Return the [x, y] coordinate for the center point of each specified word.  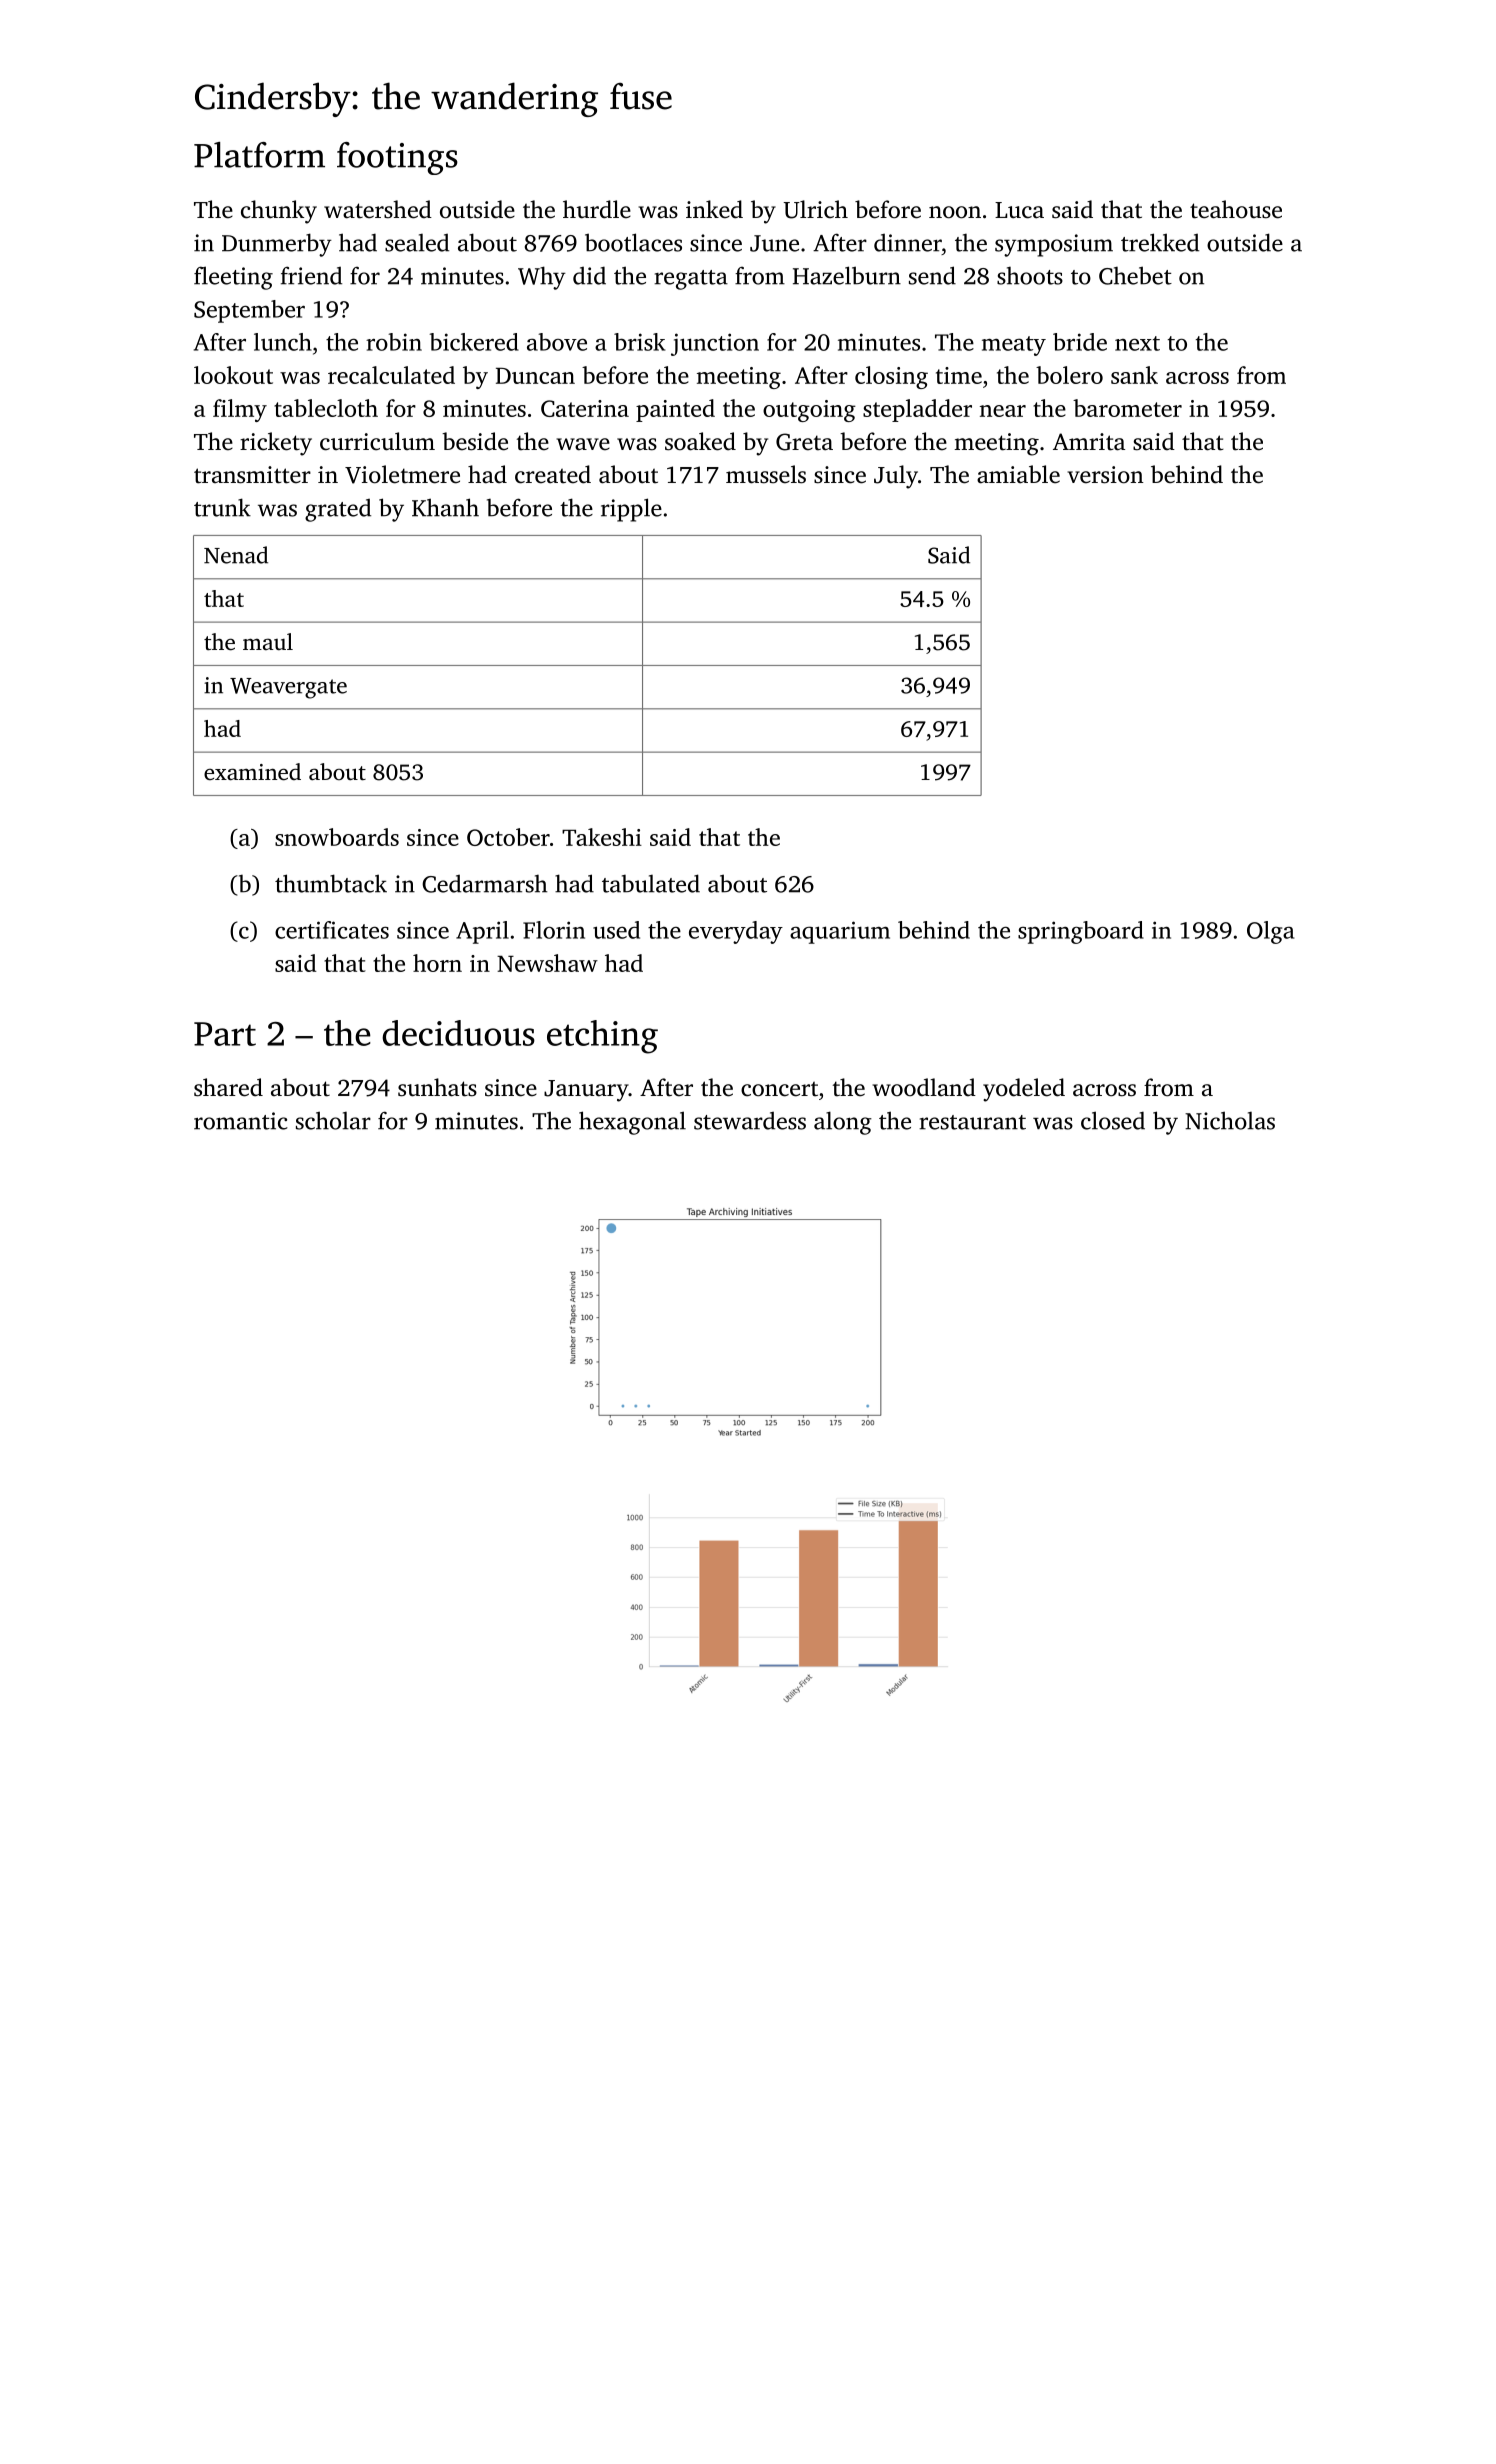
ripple [631, 510]
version [1106, 475]
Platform [259, 155]
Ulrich [815, 209]
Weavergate [288, 688]
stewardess [750, 1121]
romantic [241, 1121]
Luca [1019, 210]
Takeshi [602, 837]
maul [268, 641]
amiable [1018, 474]
